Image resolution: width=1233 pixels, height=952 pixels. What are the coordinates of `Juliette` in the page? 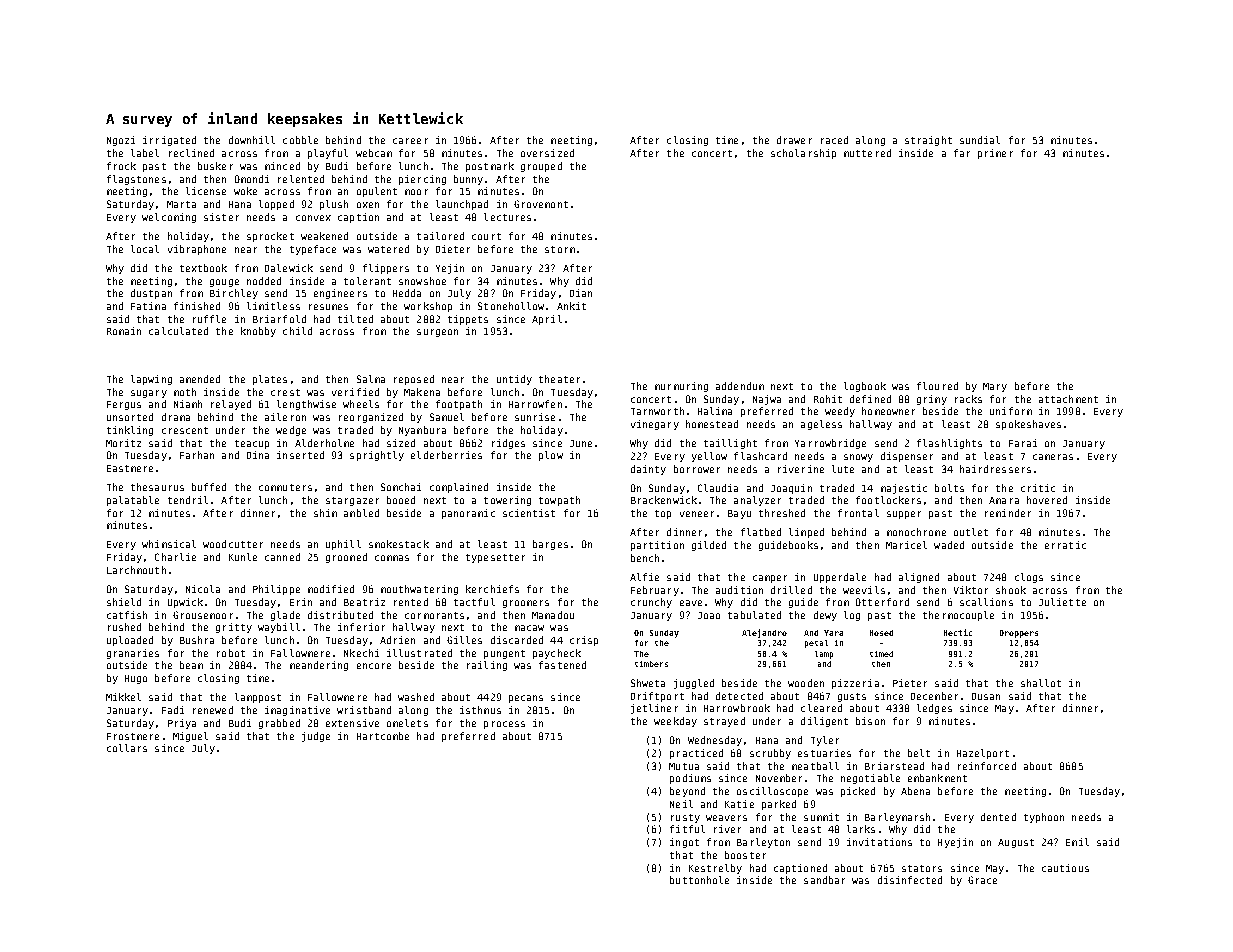 It's located at (1062, 602).
